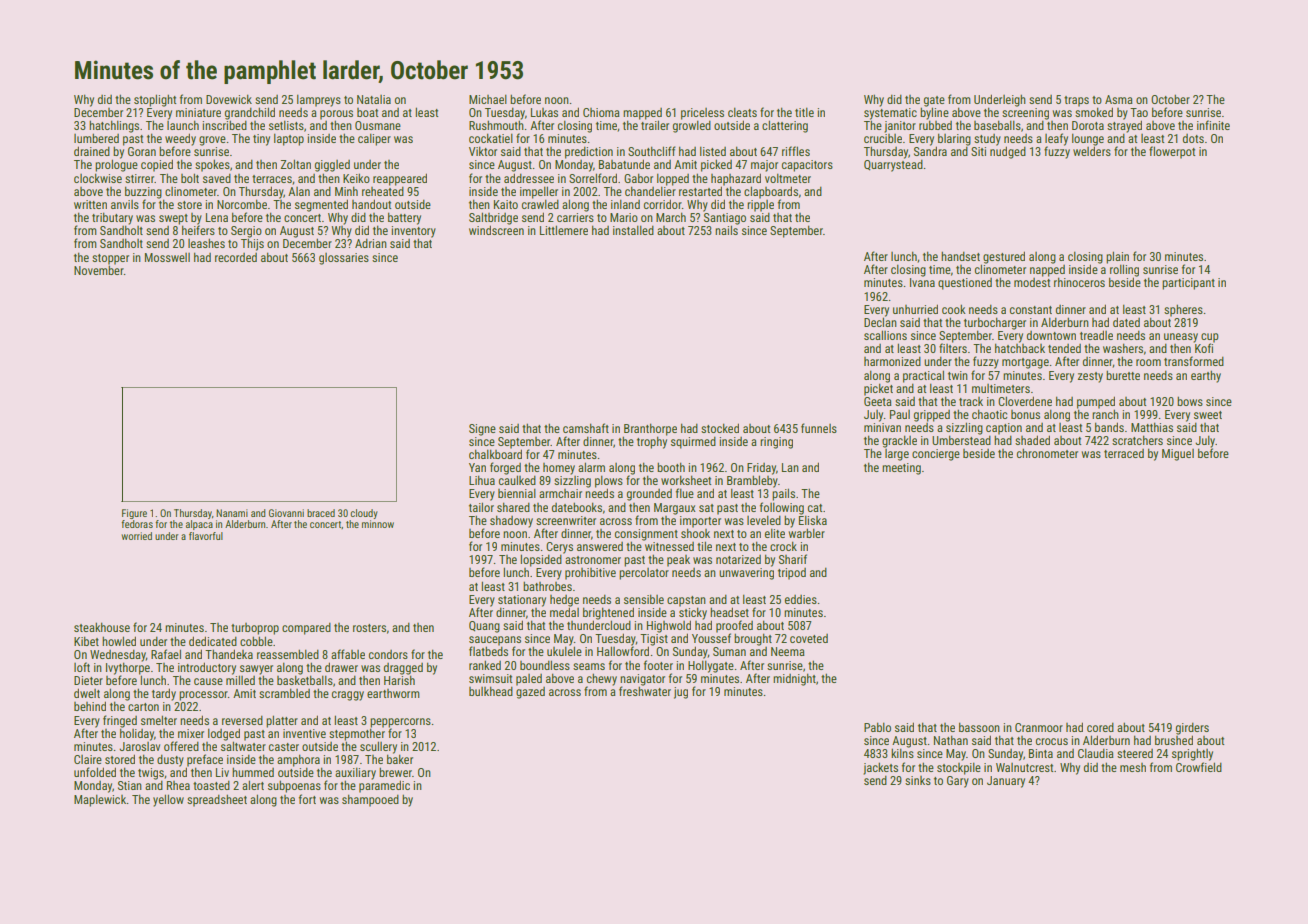 Image resolution: width=1308 pixels, height=924 pixels. What do you see at coordinates (804, 112) in the image?
I see `title` at bounding box center [804, 112].
